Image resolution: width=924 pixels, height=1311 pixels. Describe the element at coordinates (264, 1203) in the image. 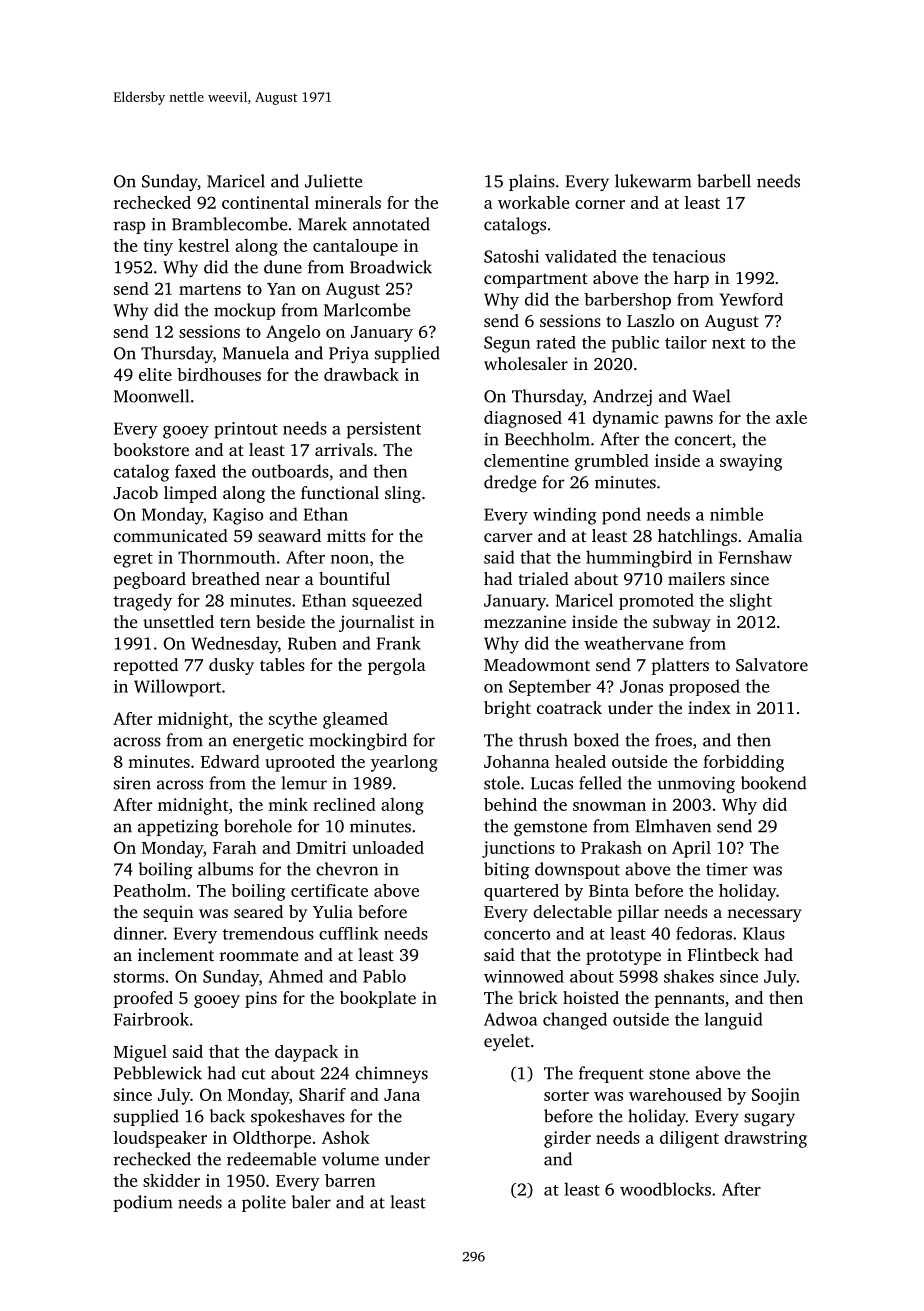

I see `polite` at that location.
